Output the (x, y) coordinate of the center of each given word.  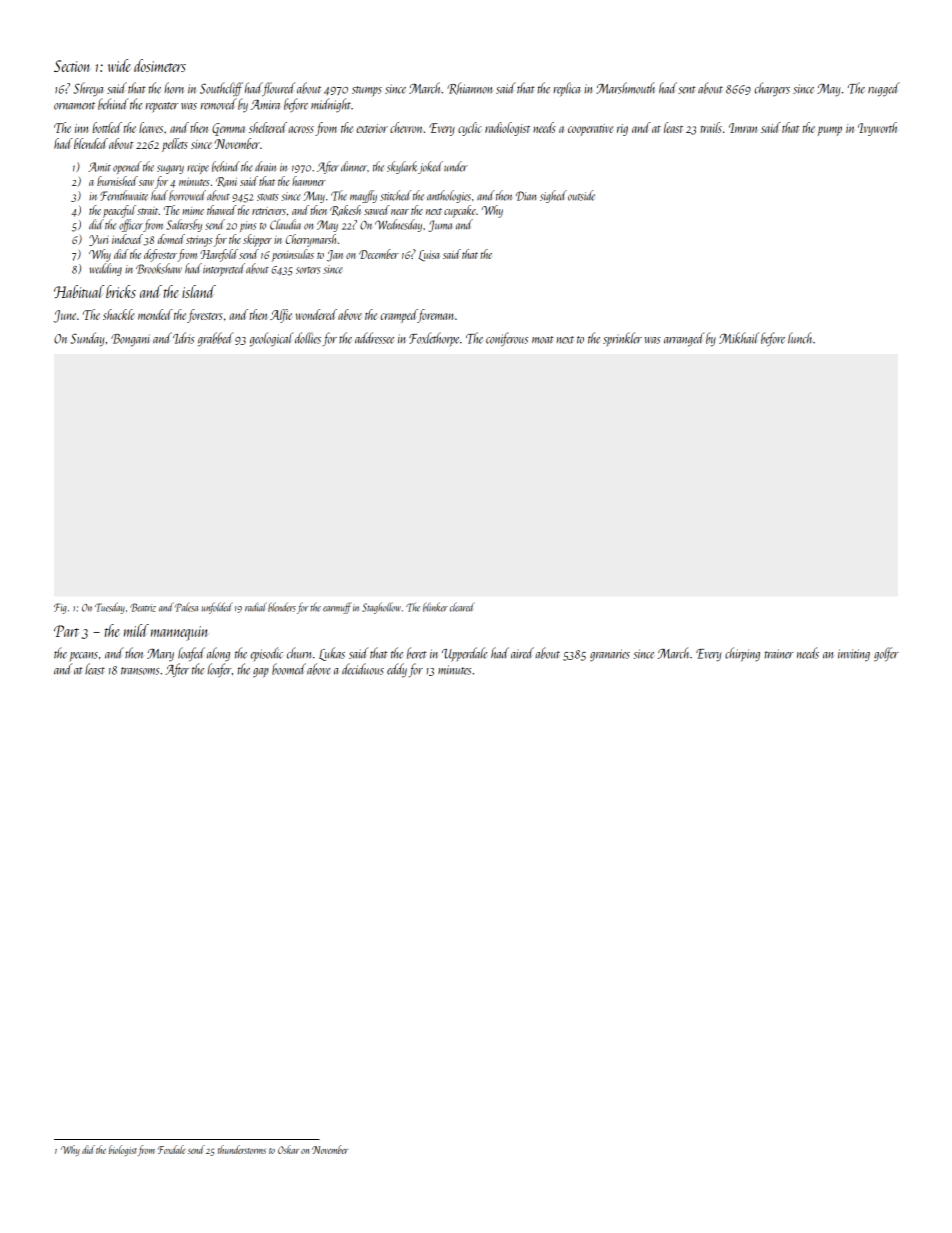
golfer (886, 654)
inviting (854, 655)
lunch (800, 338)
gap (261, 673)
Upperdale (464, 654)
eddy (397, 670)
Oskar (288, 1149)
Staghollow (381, 608)
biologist (123, 1150)
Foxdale (172, 1149)
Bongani (130, 340)
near (400, 212)
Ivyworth (877, 129)
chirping (742, 654)
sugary (170, 169)
